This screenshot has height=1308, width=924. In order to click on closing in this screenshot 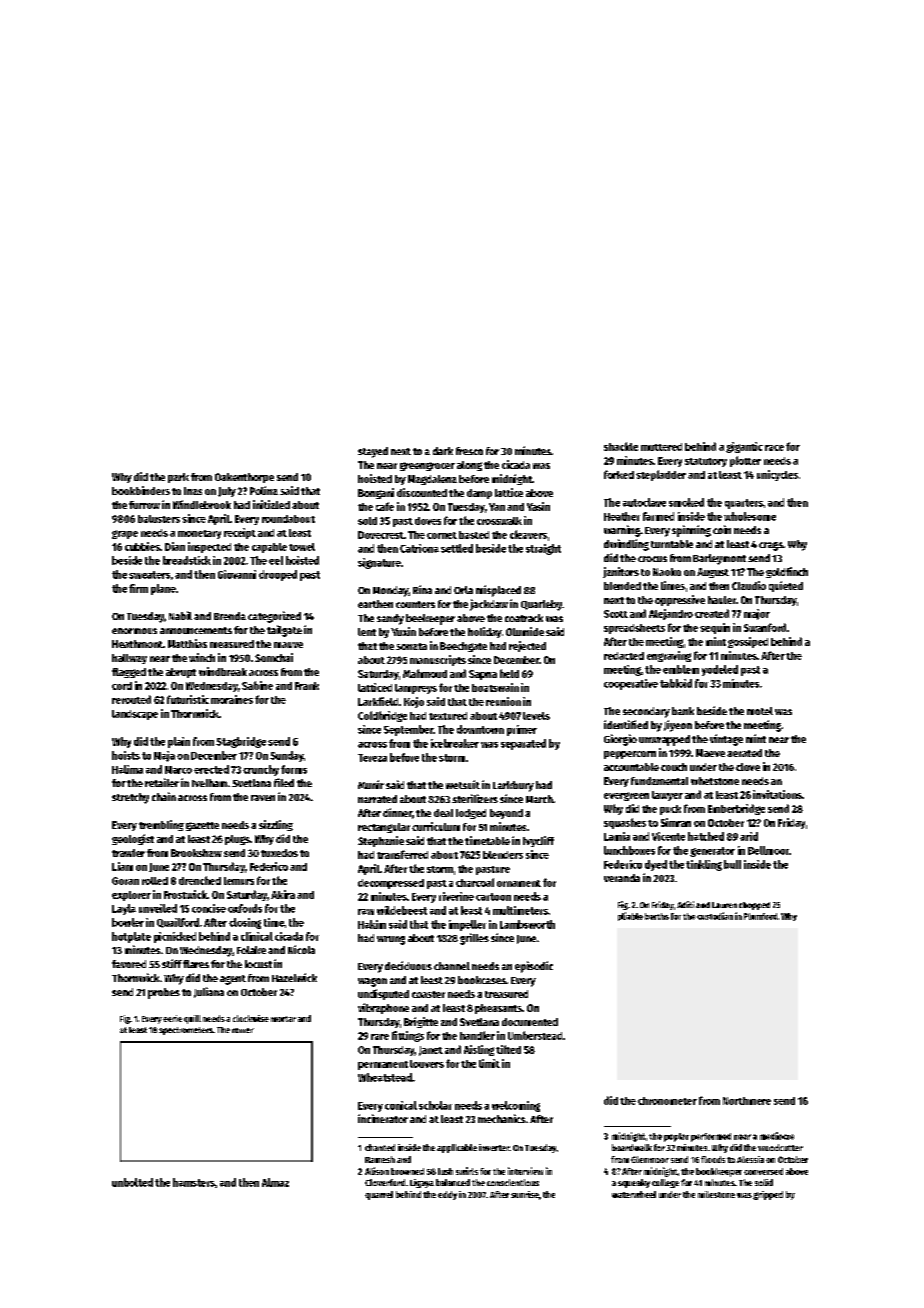, I will do `click(245, 923)`.
